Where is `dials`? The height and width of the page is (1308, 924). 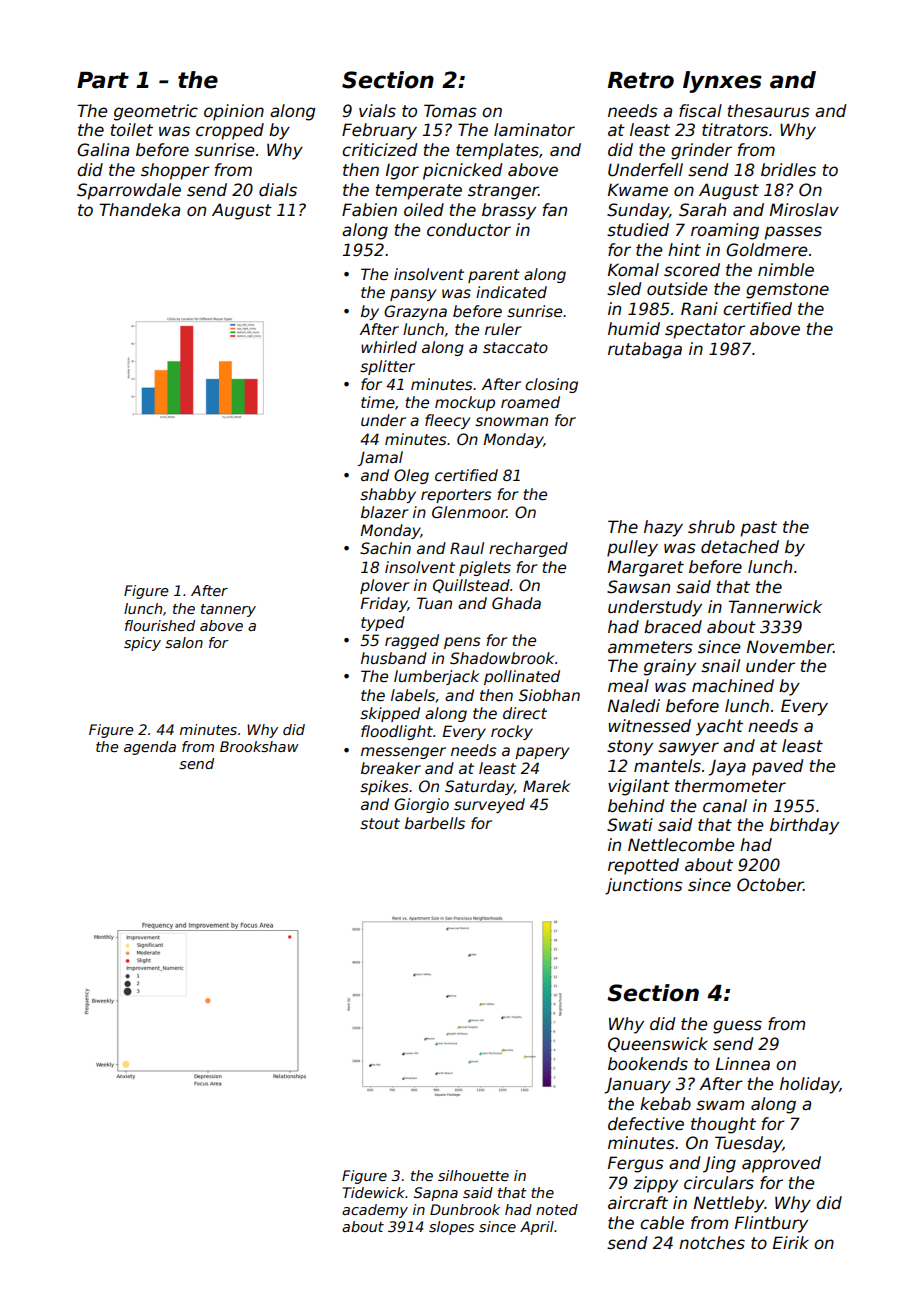 dials is located at coordinates (278, 190).
